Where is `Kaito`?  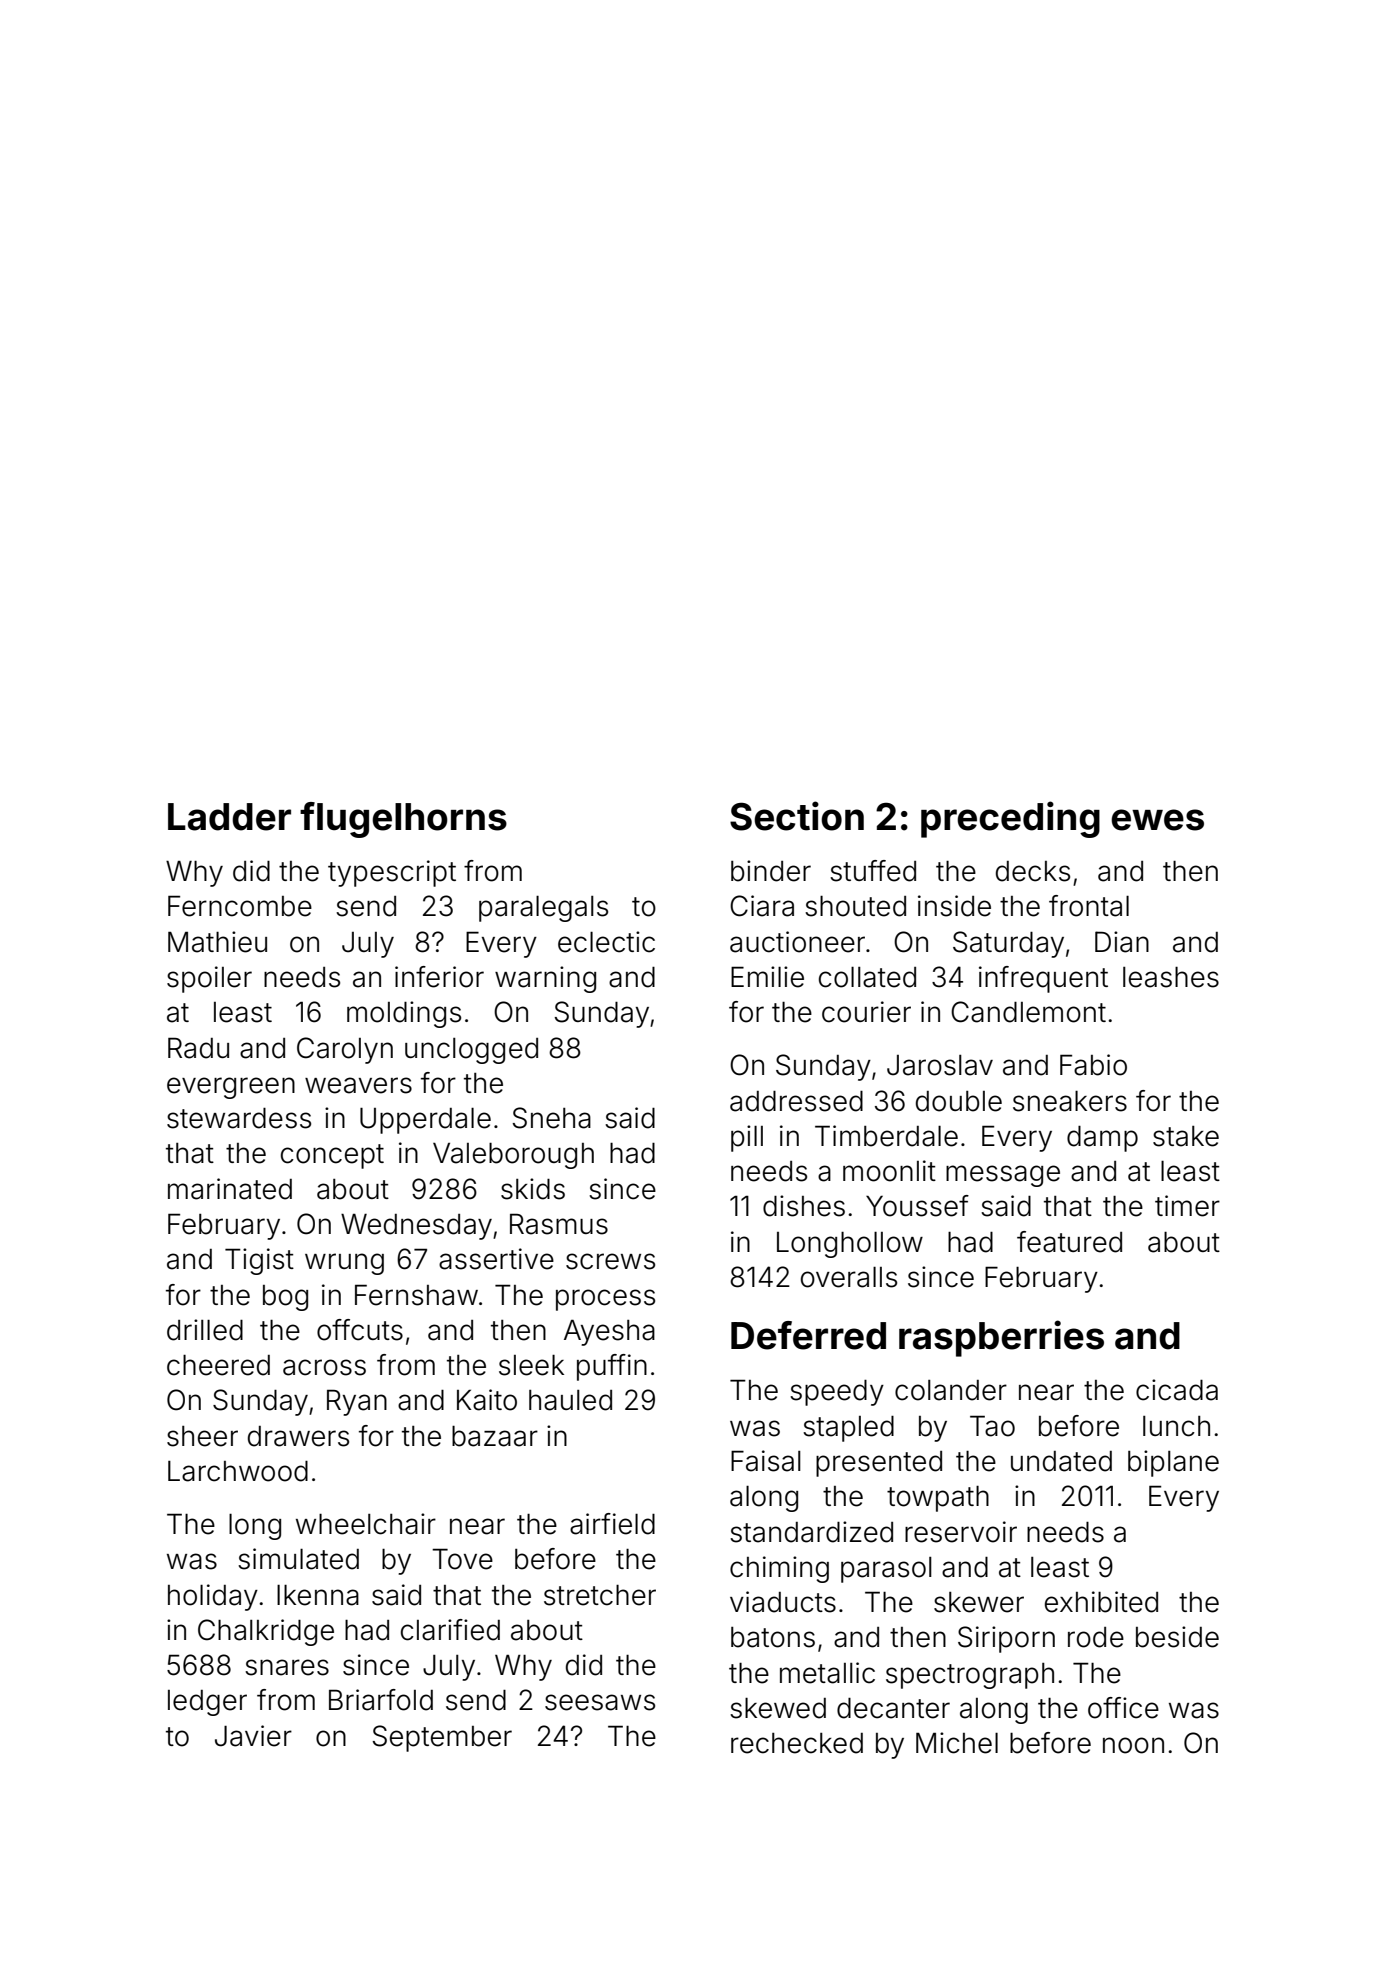 Kaito is located at coordinates (487, 1400).
